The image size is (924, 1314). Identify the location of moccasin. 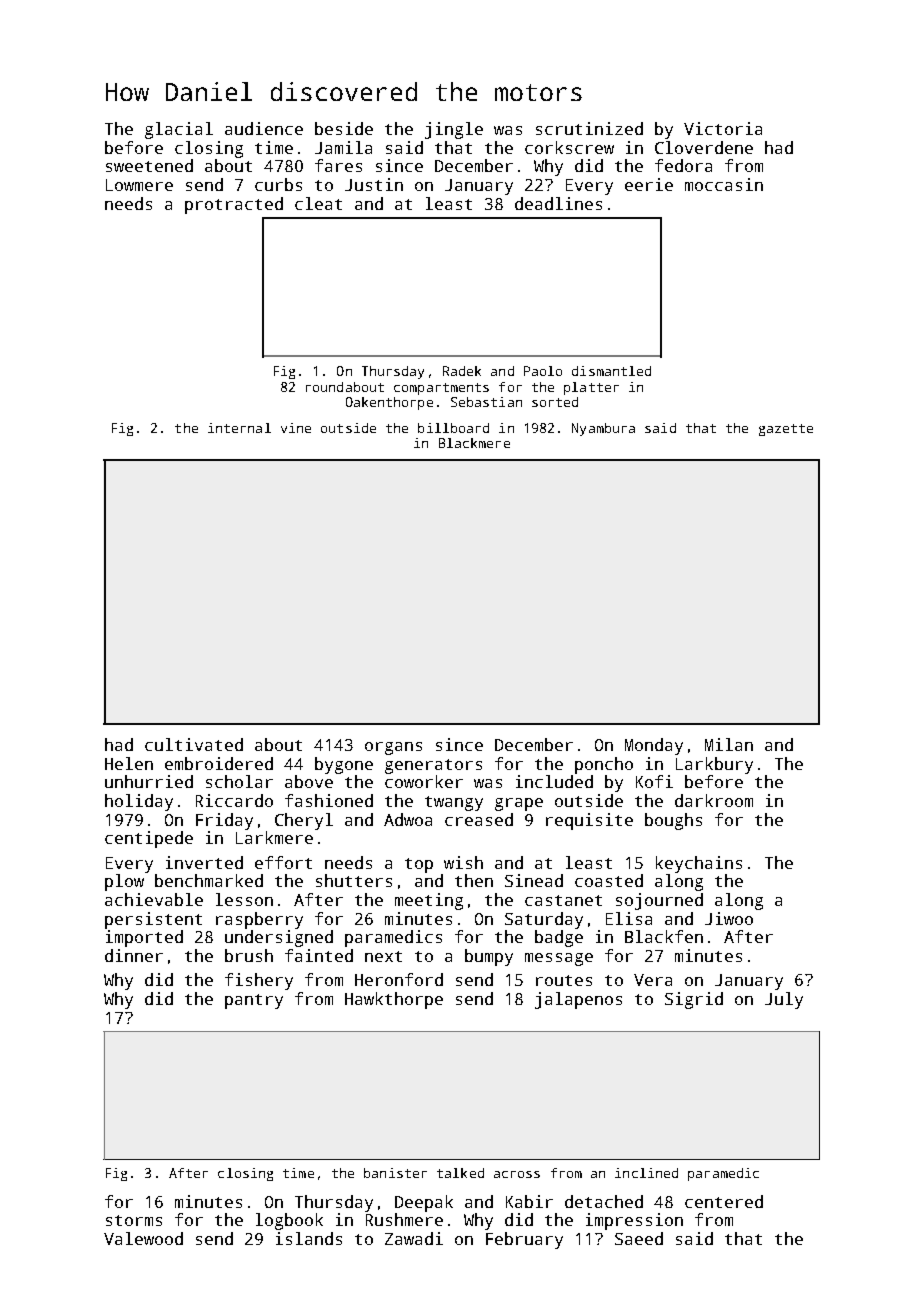
(724, 184).
